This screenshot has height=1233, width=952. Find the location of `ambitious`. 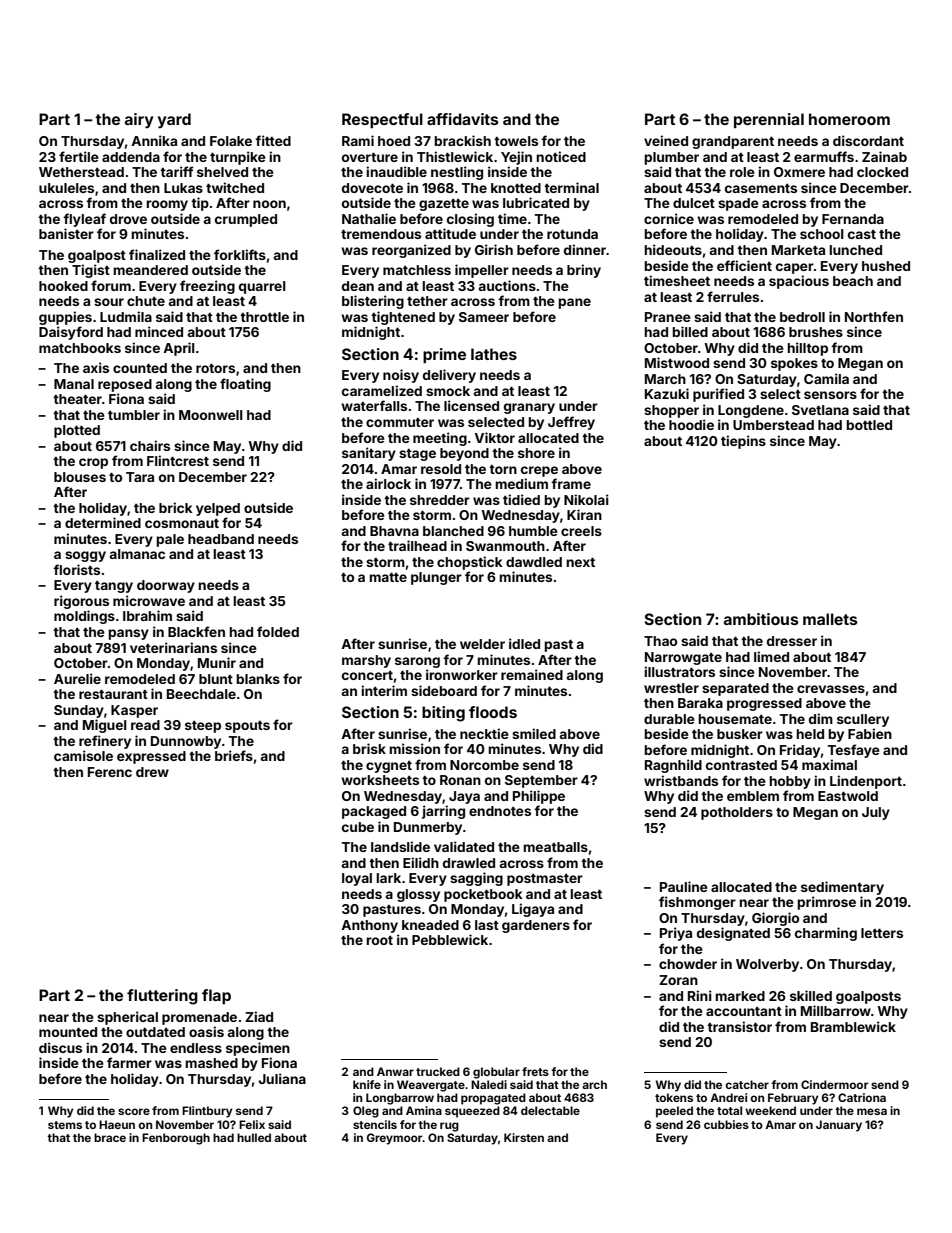

ambitious is located at coordinates (761, 619).
